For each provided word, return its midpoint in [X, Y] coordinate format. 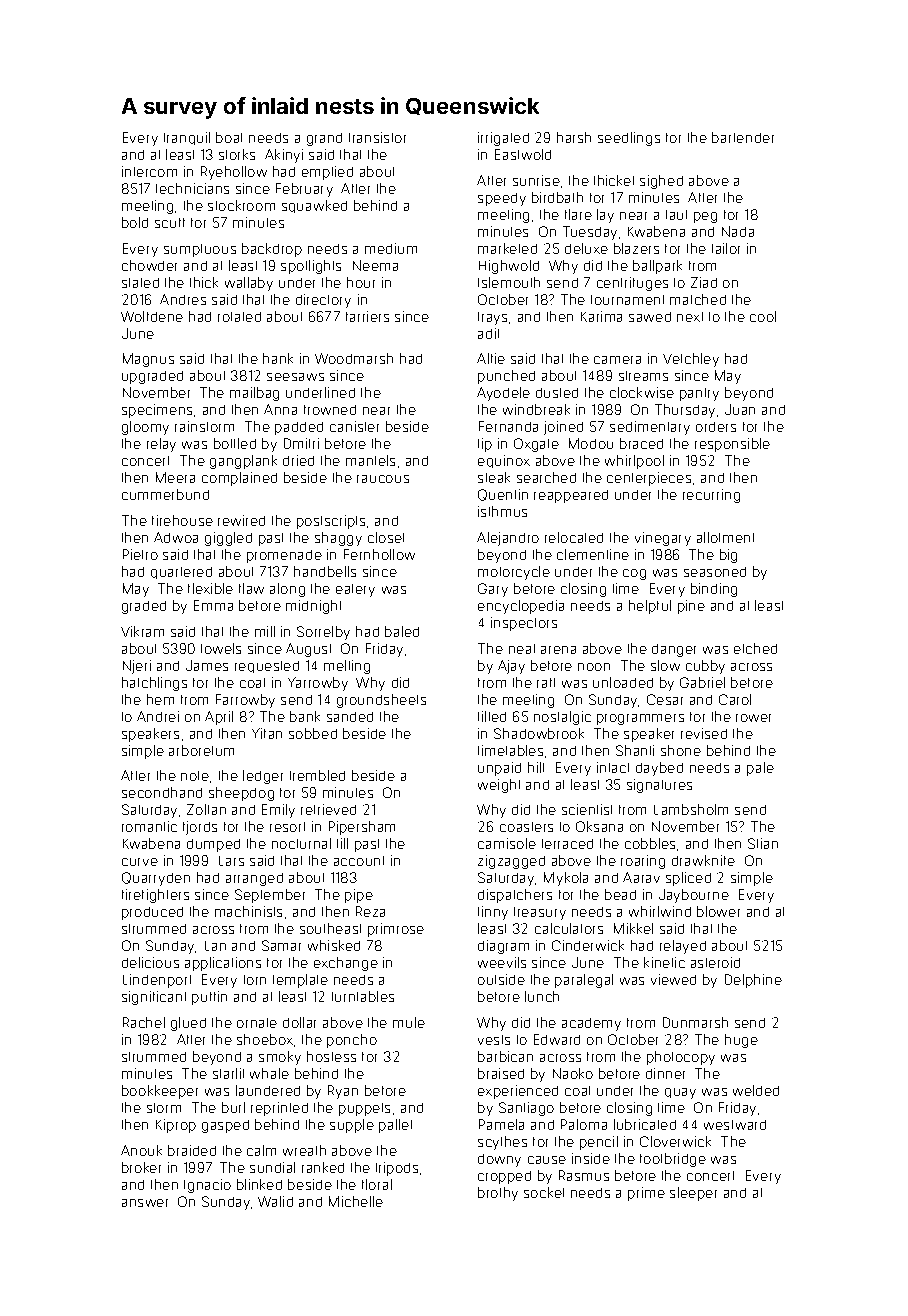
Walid [275, 1201]
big [728, 556]
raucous [383, 479]
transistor [377, 137]
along [287, 590]
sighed [661, 182]
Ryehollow [234, 173]
